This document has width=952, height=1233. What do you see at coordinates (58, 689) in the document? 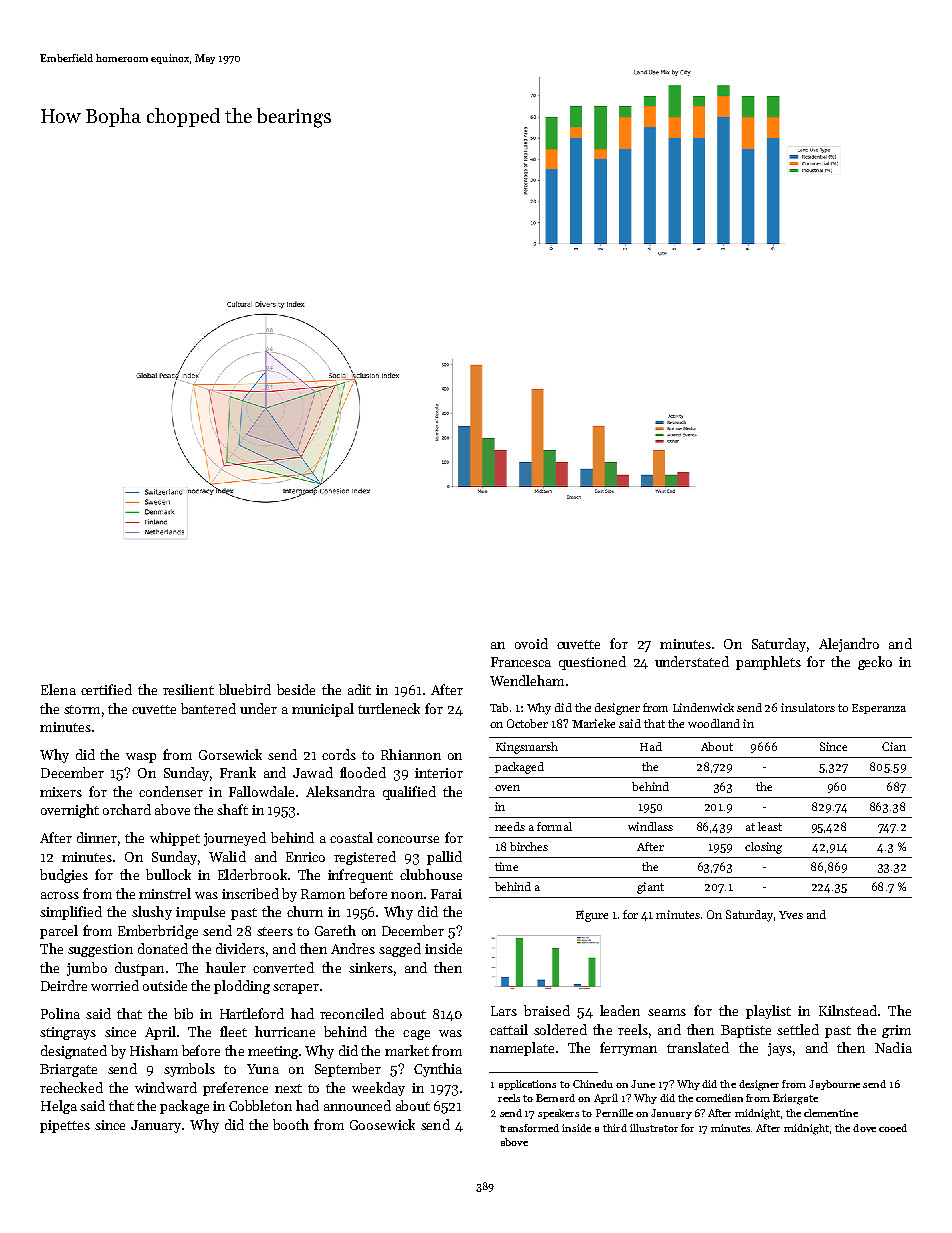
I see `Elena` at bounding box center [58, 689].
